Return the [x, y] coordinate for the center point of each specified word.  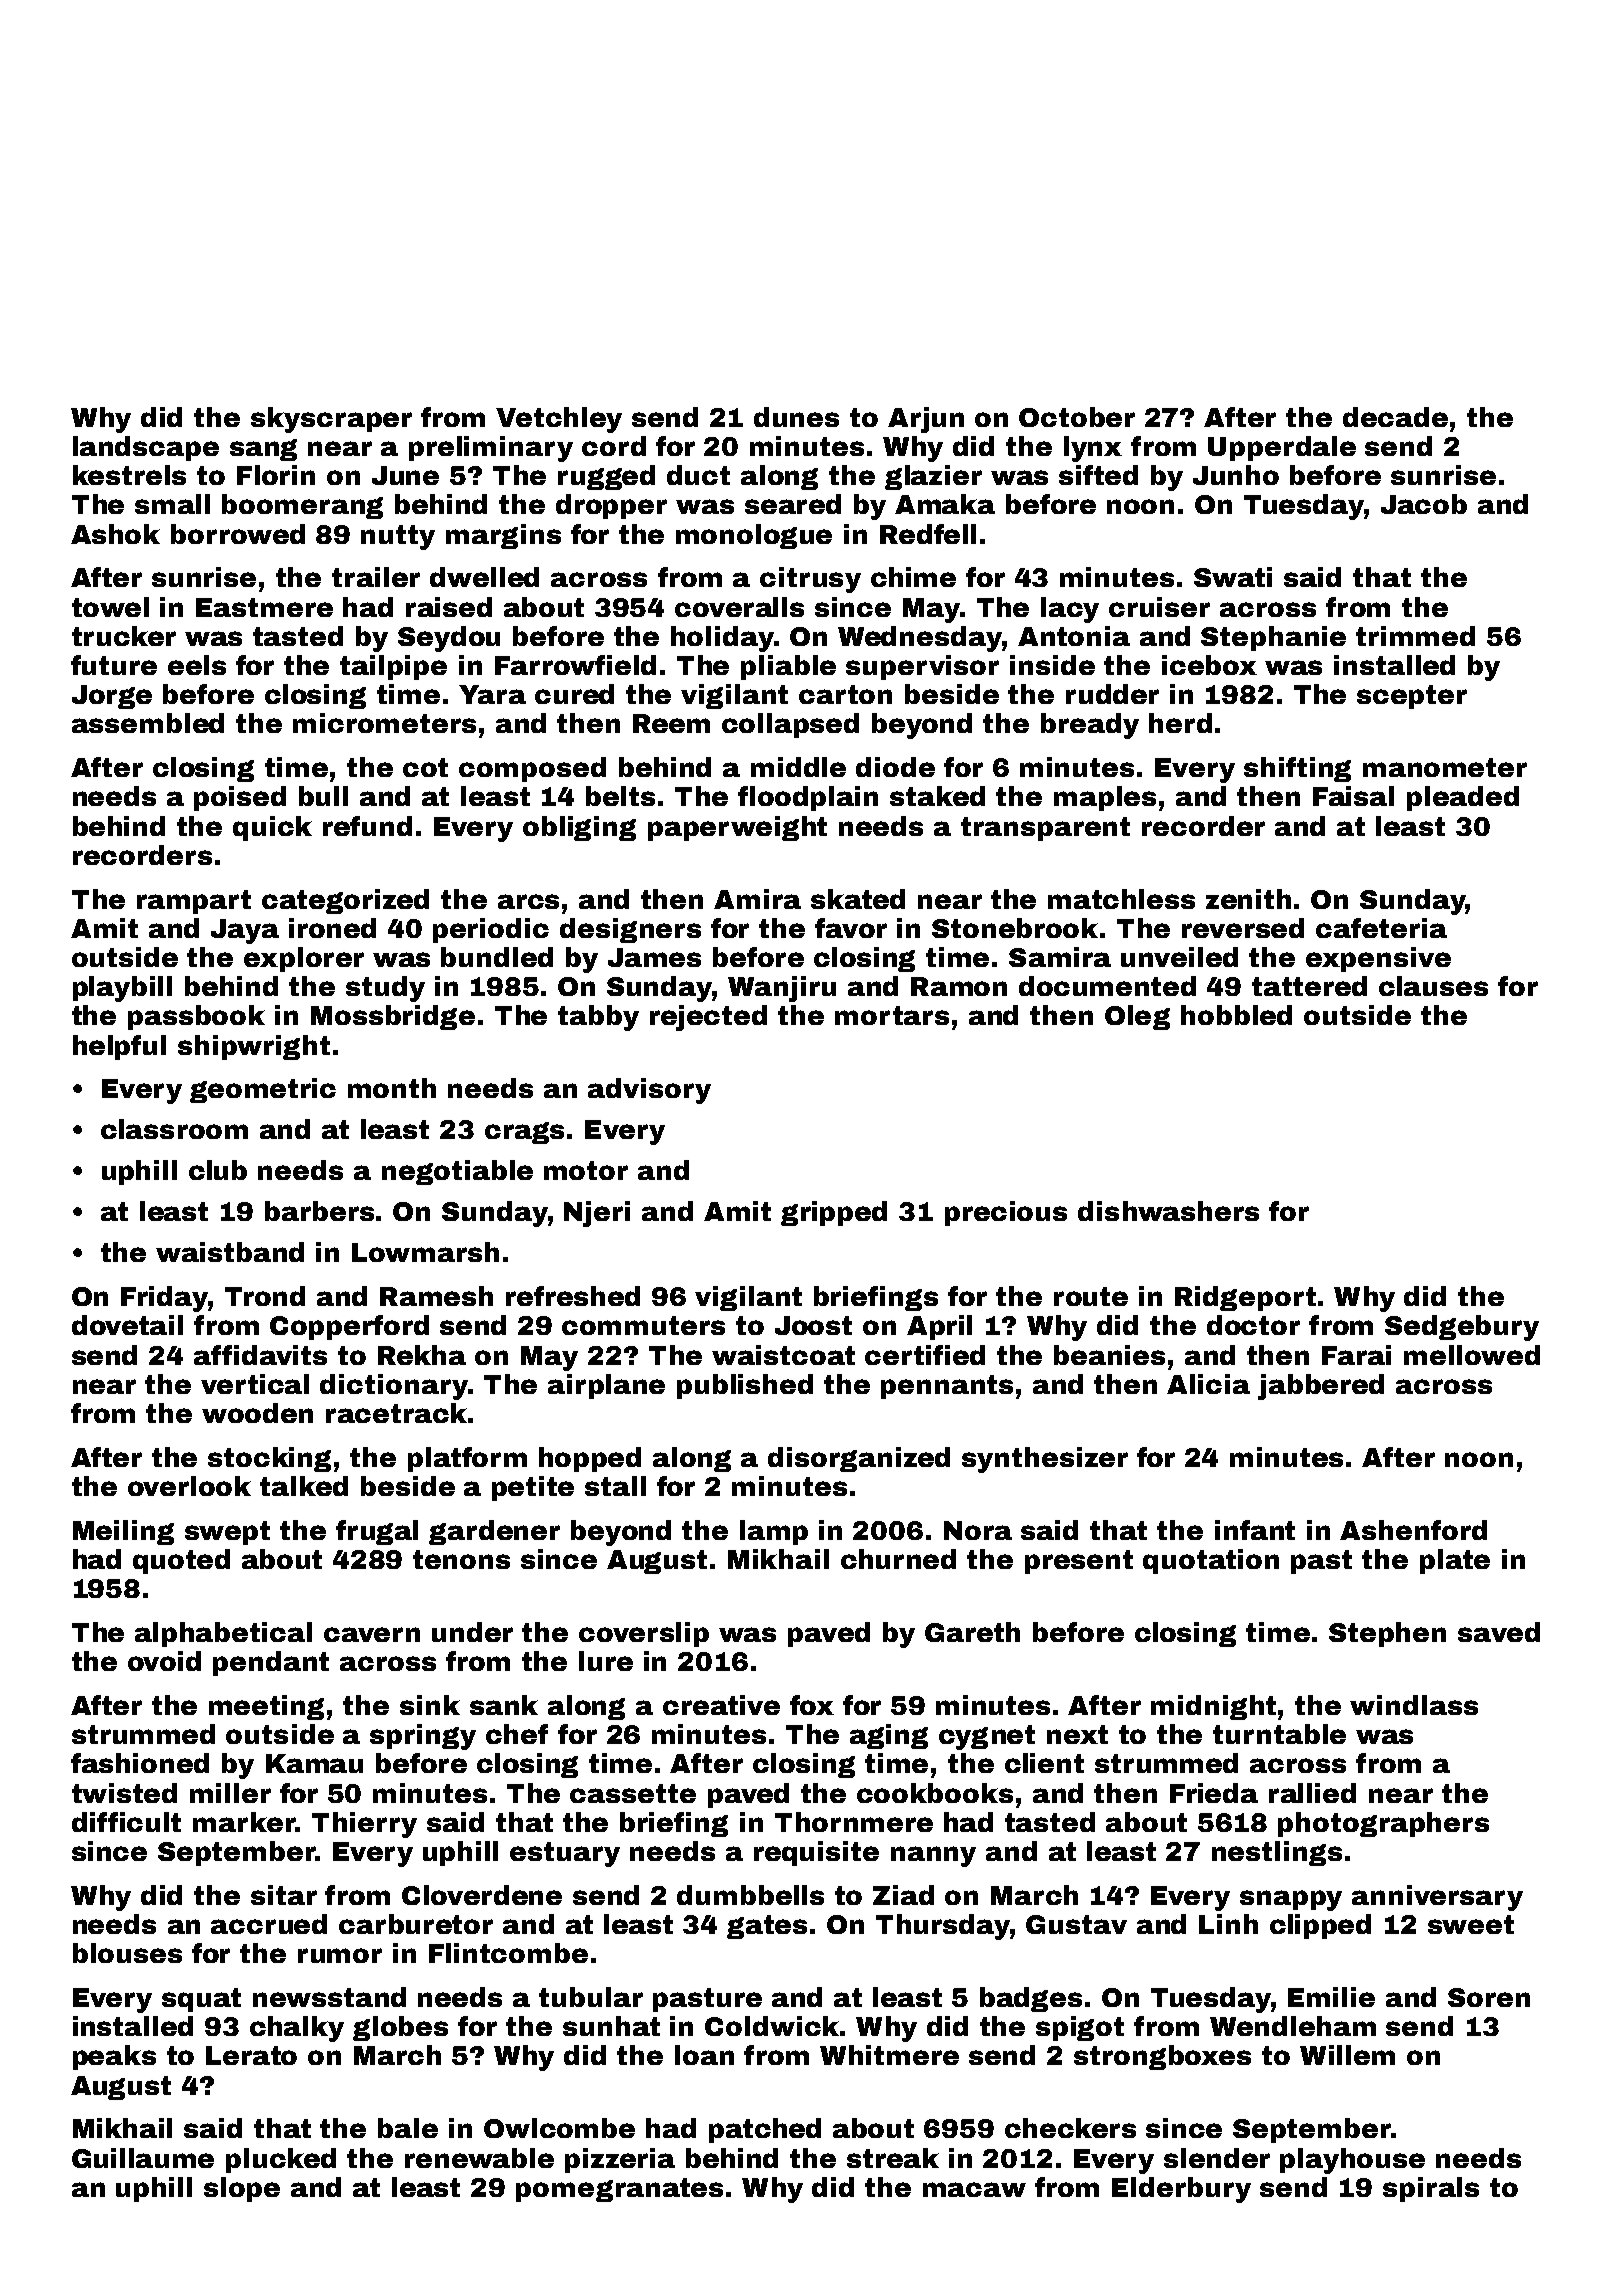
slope [242, 2189]
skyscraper [331, 420]
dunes [796, 417]
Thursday [943, 1927]
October [1077, 417]
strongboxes [1162, 2057]
